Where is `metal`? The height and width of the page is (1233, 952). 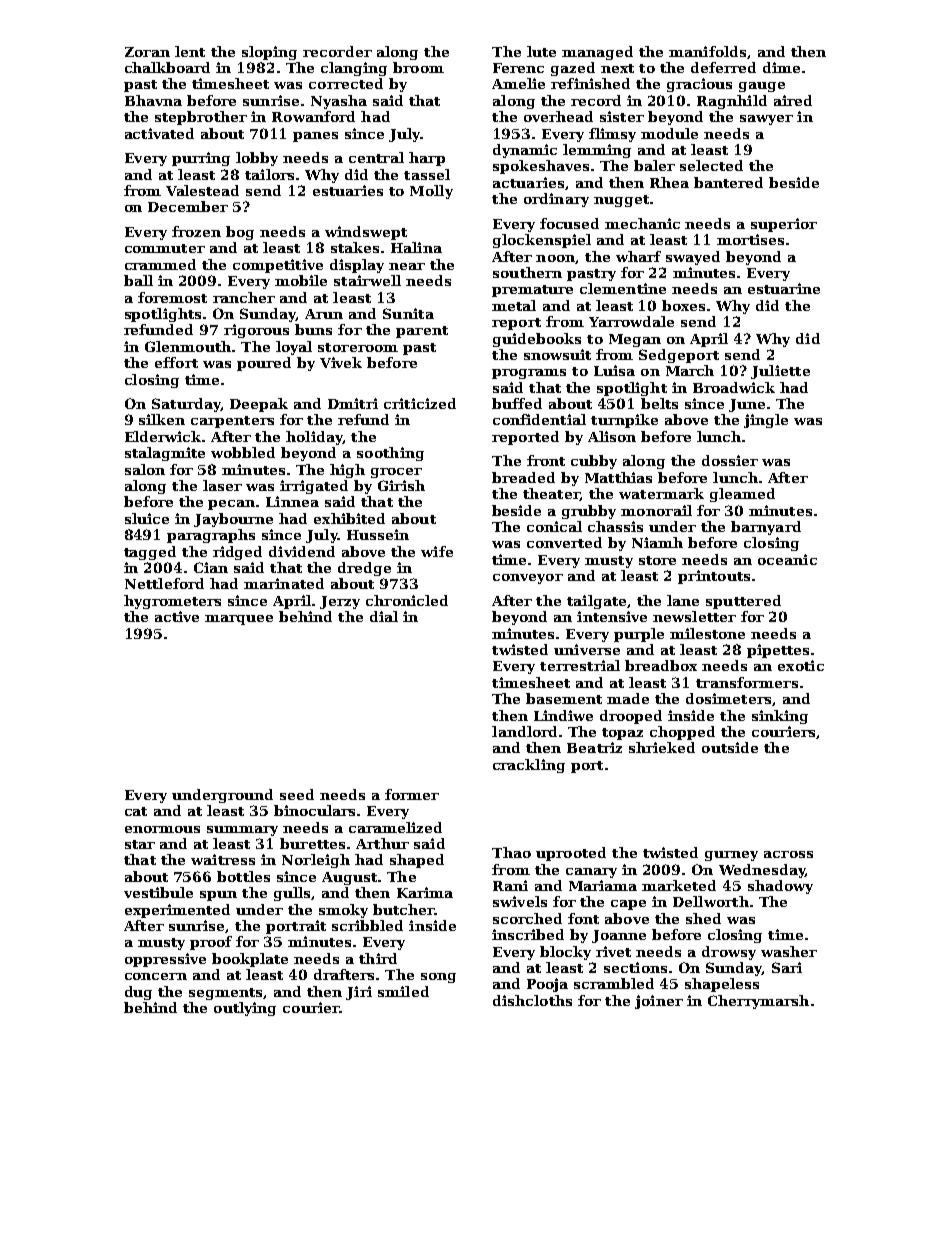
metal is located at coordinates (514, 305).
